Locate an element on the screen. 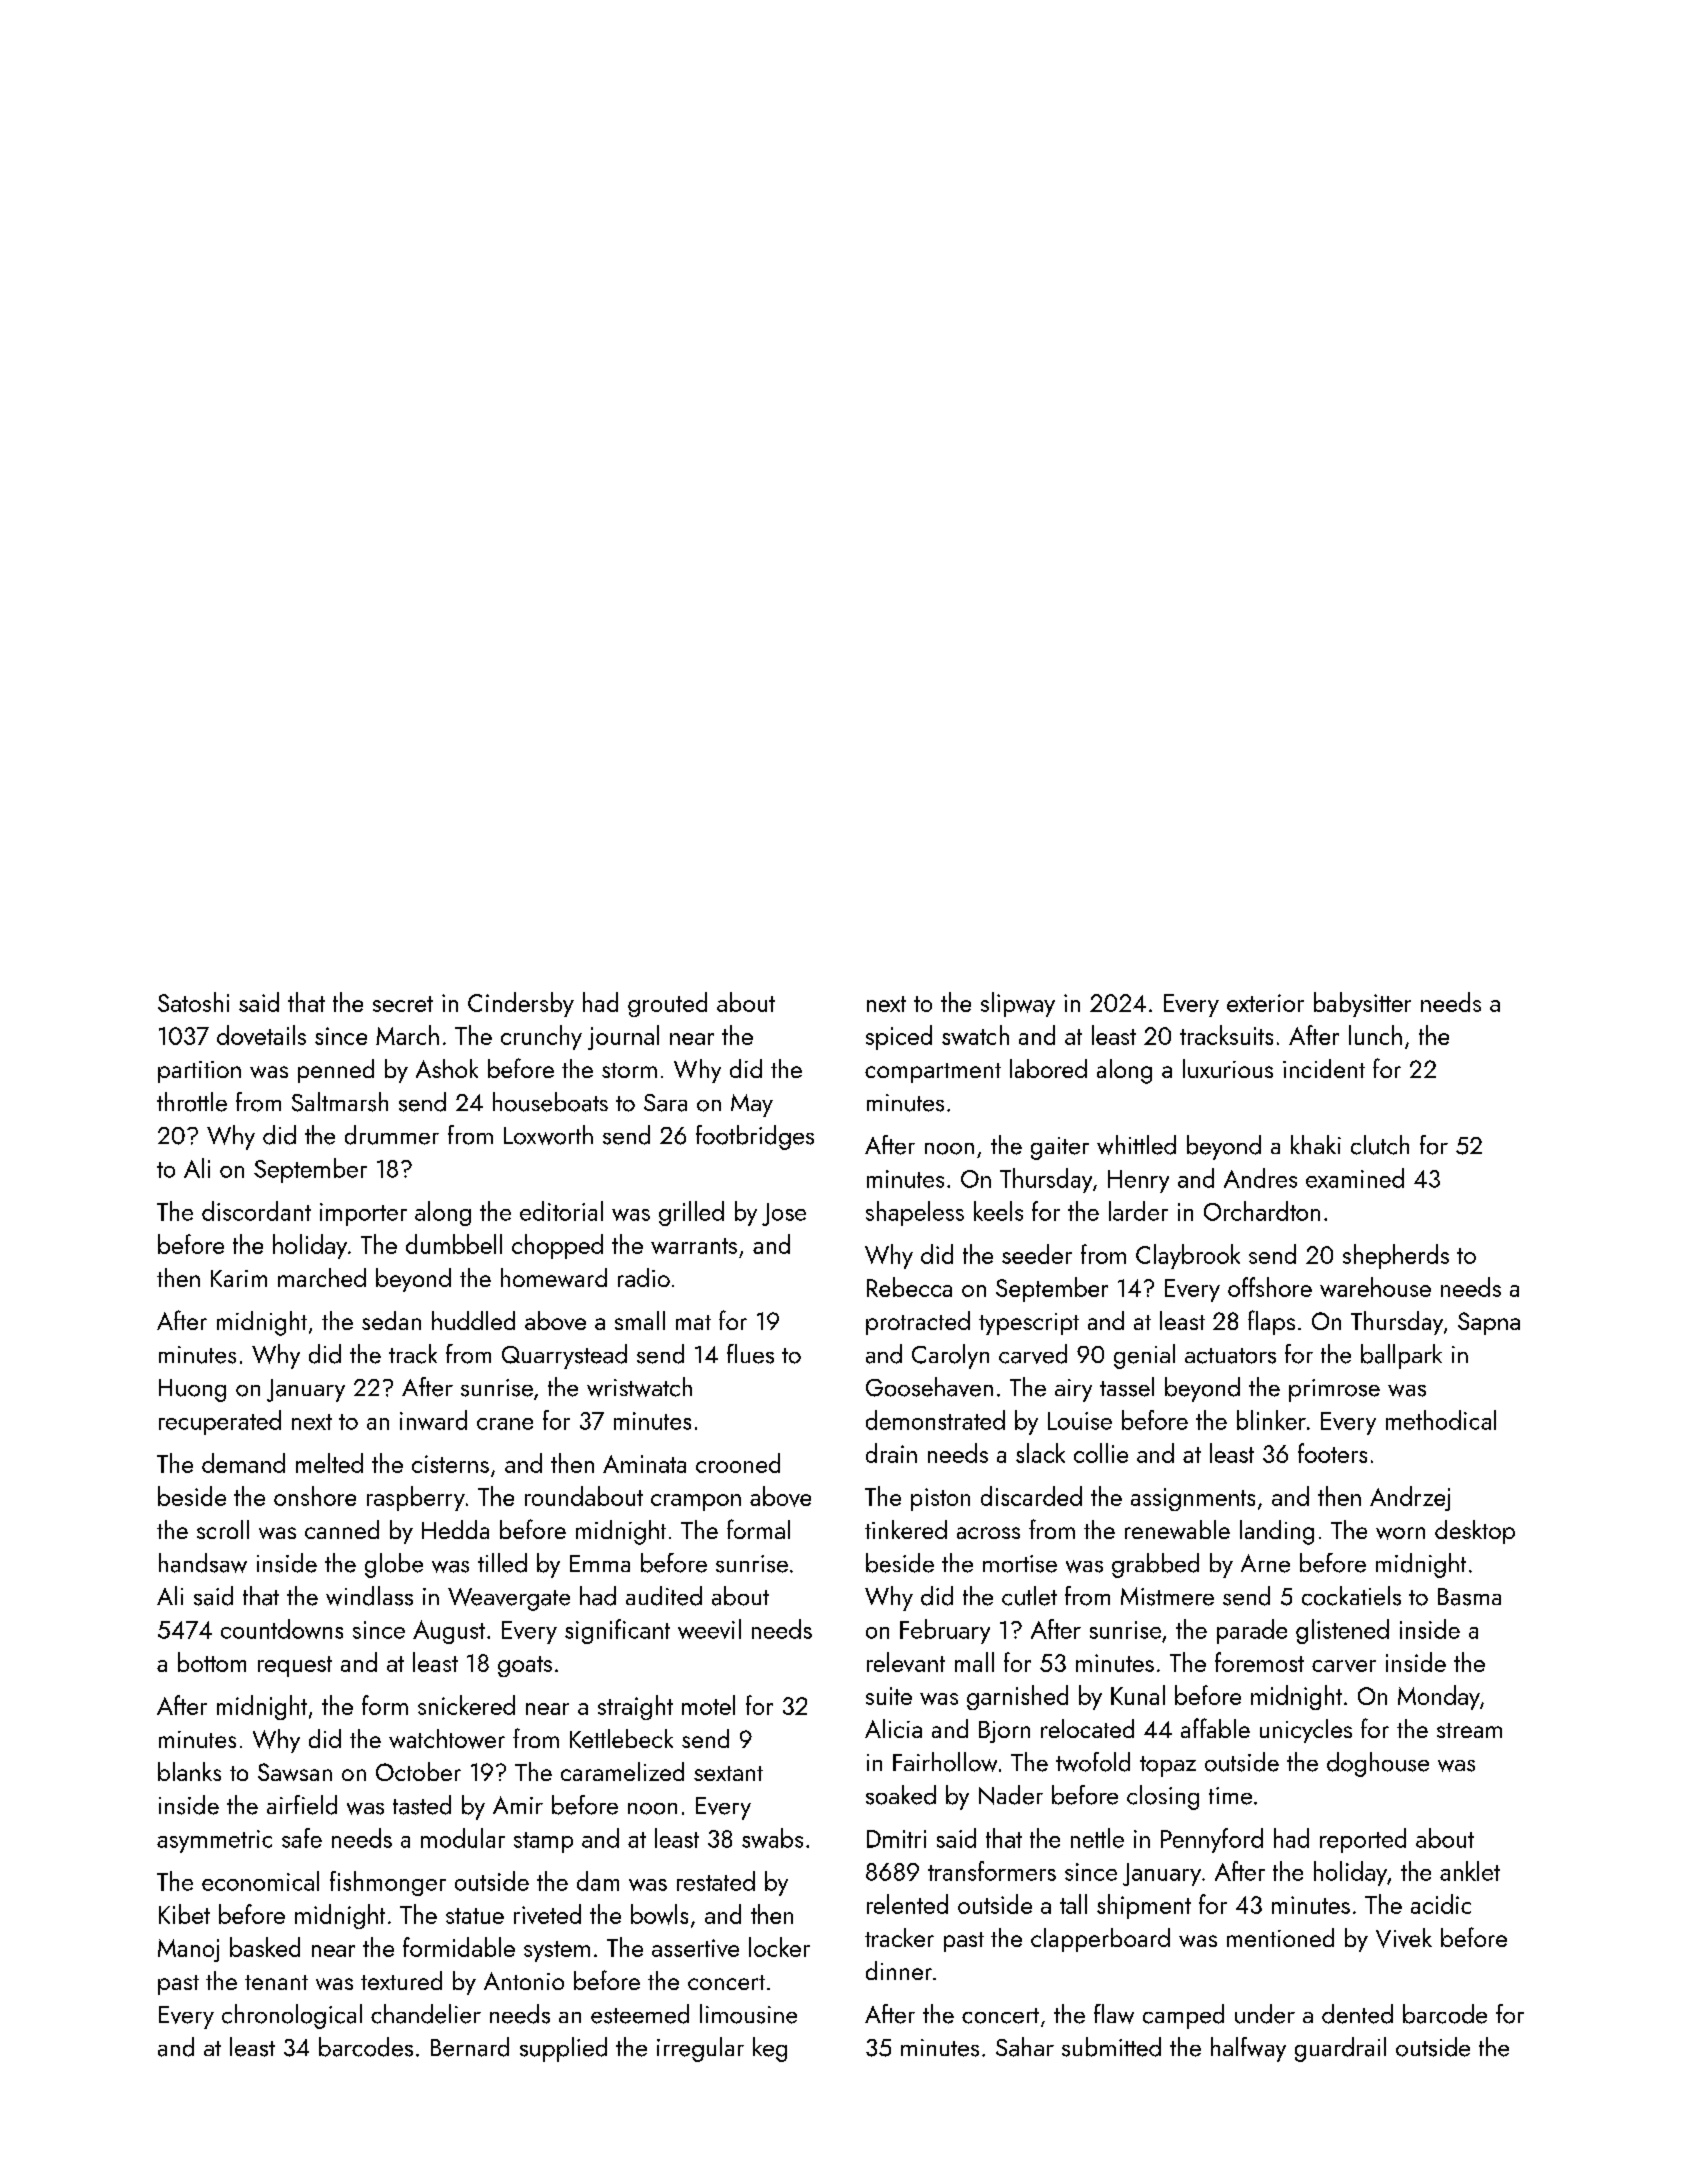  throttle is located at coordinates (192, 1102).
